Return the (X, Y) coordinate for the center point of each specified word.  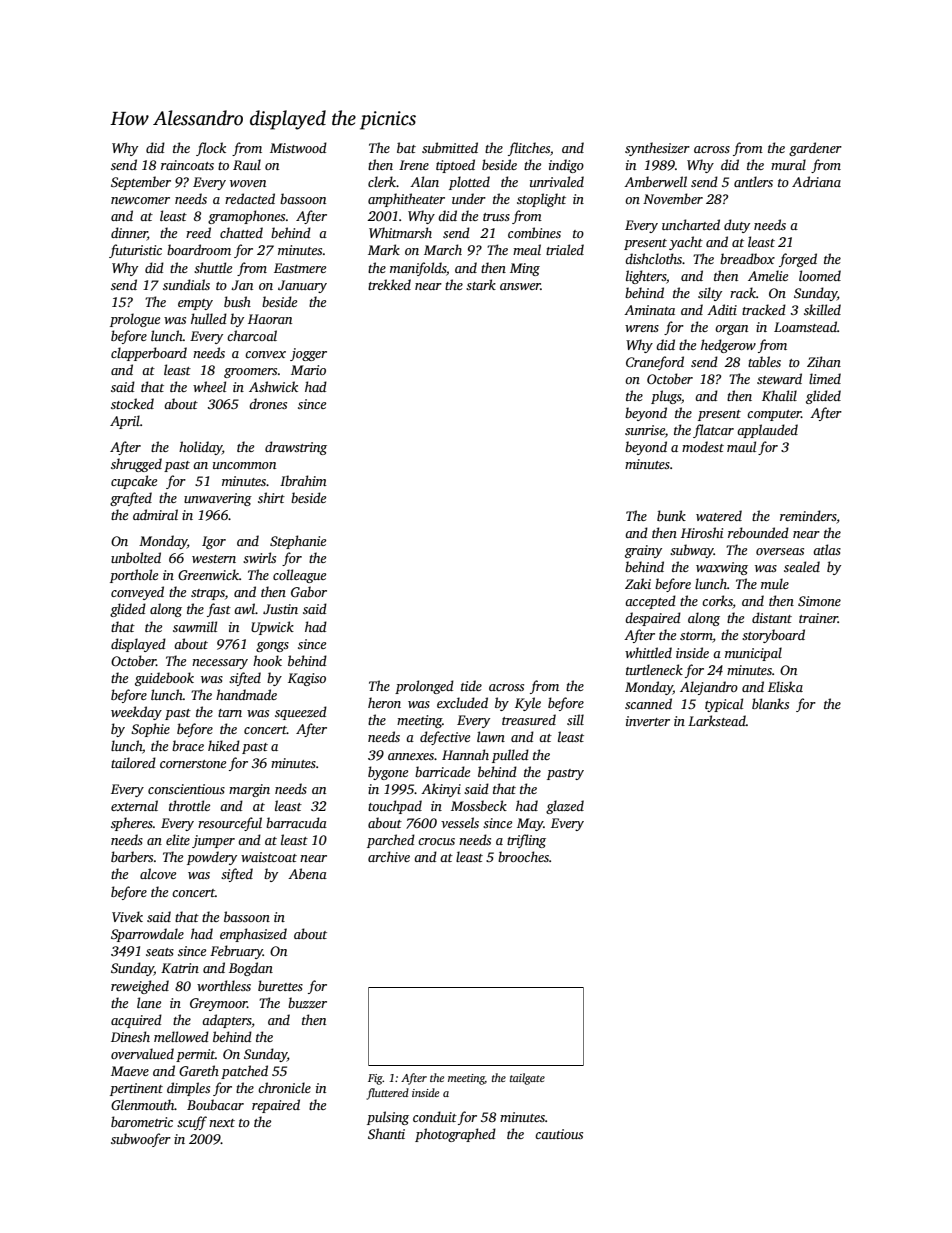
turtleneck (654, 669)
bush (237, 301)
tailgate (527, 1079)
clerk (382, 181)
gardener (815, 149)
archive (389, 856)
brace (188, 745)
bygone (388, 773)
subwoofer (141, 1140)
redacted (250, 198)
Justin (280, 609)
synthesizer (657, 149)
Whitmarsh (400, 232)
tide (471, 685)
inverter (648, 721)
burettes (280, 985)
